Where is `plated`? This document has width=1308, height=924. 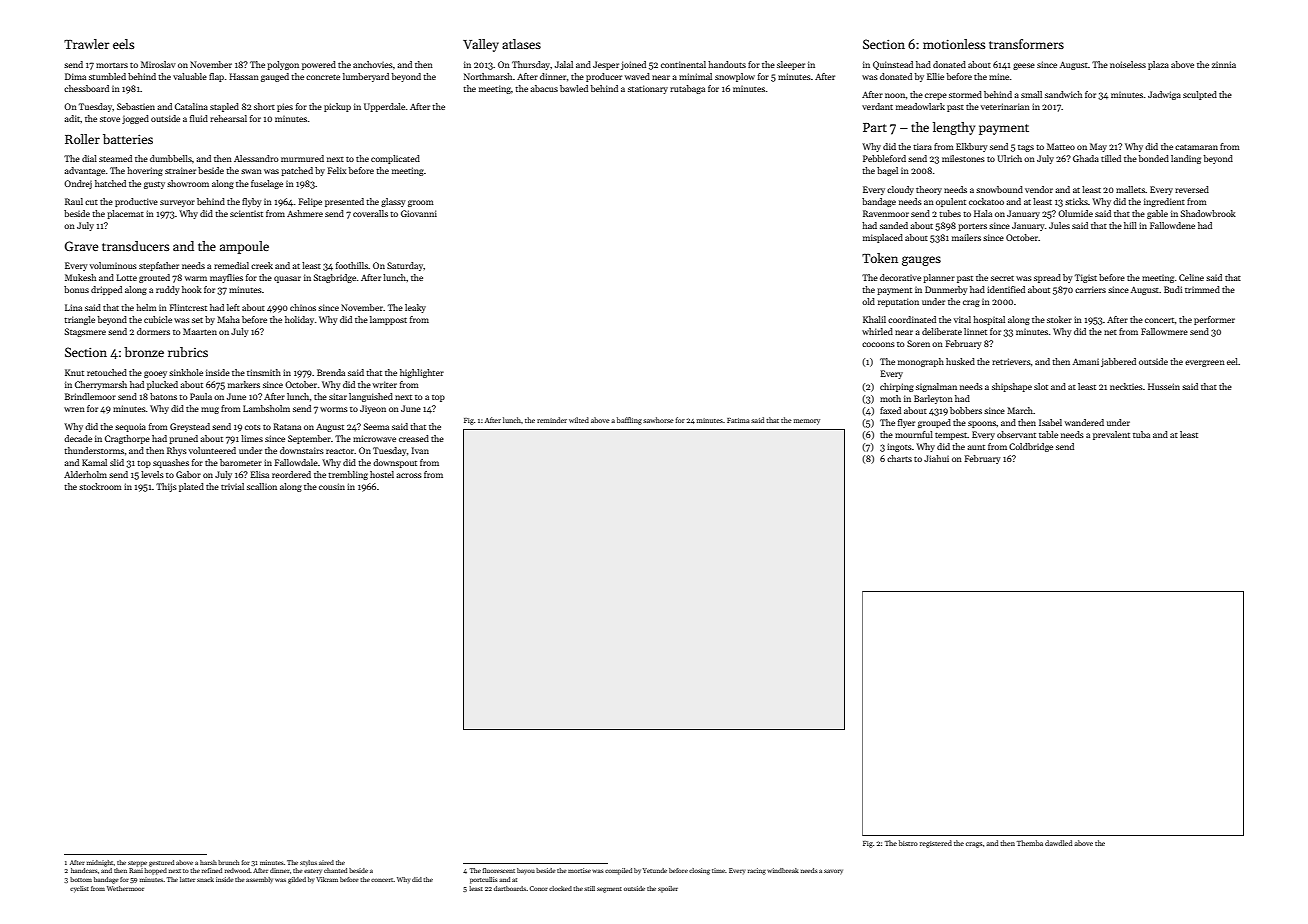 plated is located at coordinates (191, 487).
